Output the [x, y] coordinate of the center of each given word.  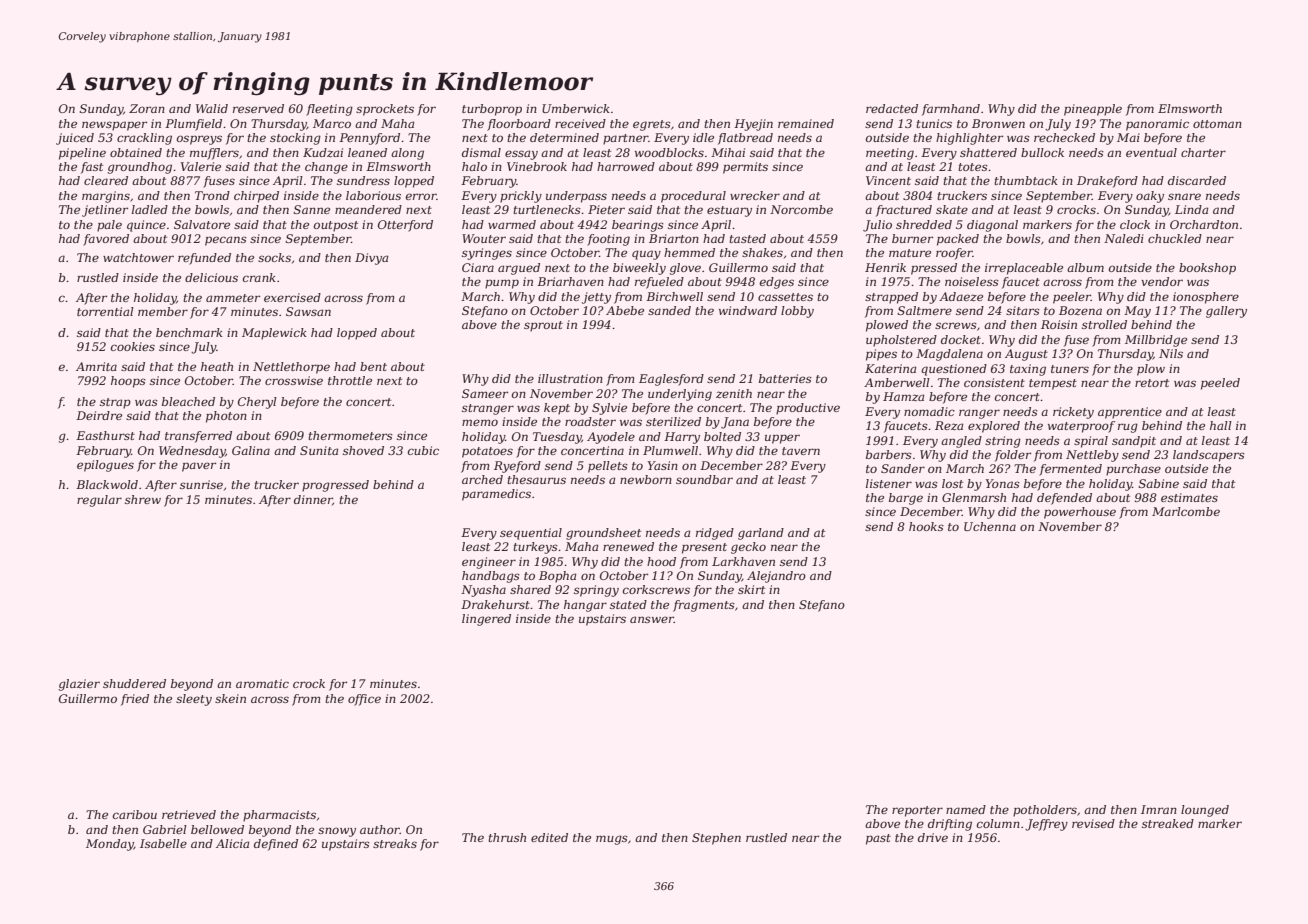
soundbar [704, 479]
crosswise [294, 380]
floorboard [519, 125]
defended [1064, 499]
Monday [110, 845]
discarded [1197, 180]
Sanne [312, 209]
